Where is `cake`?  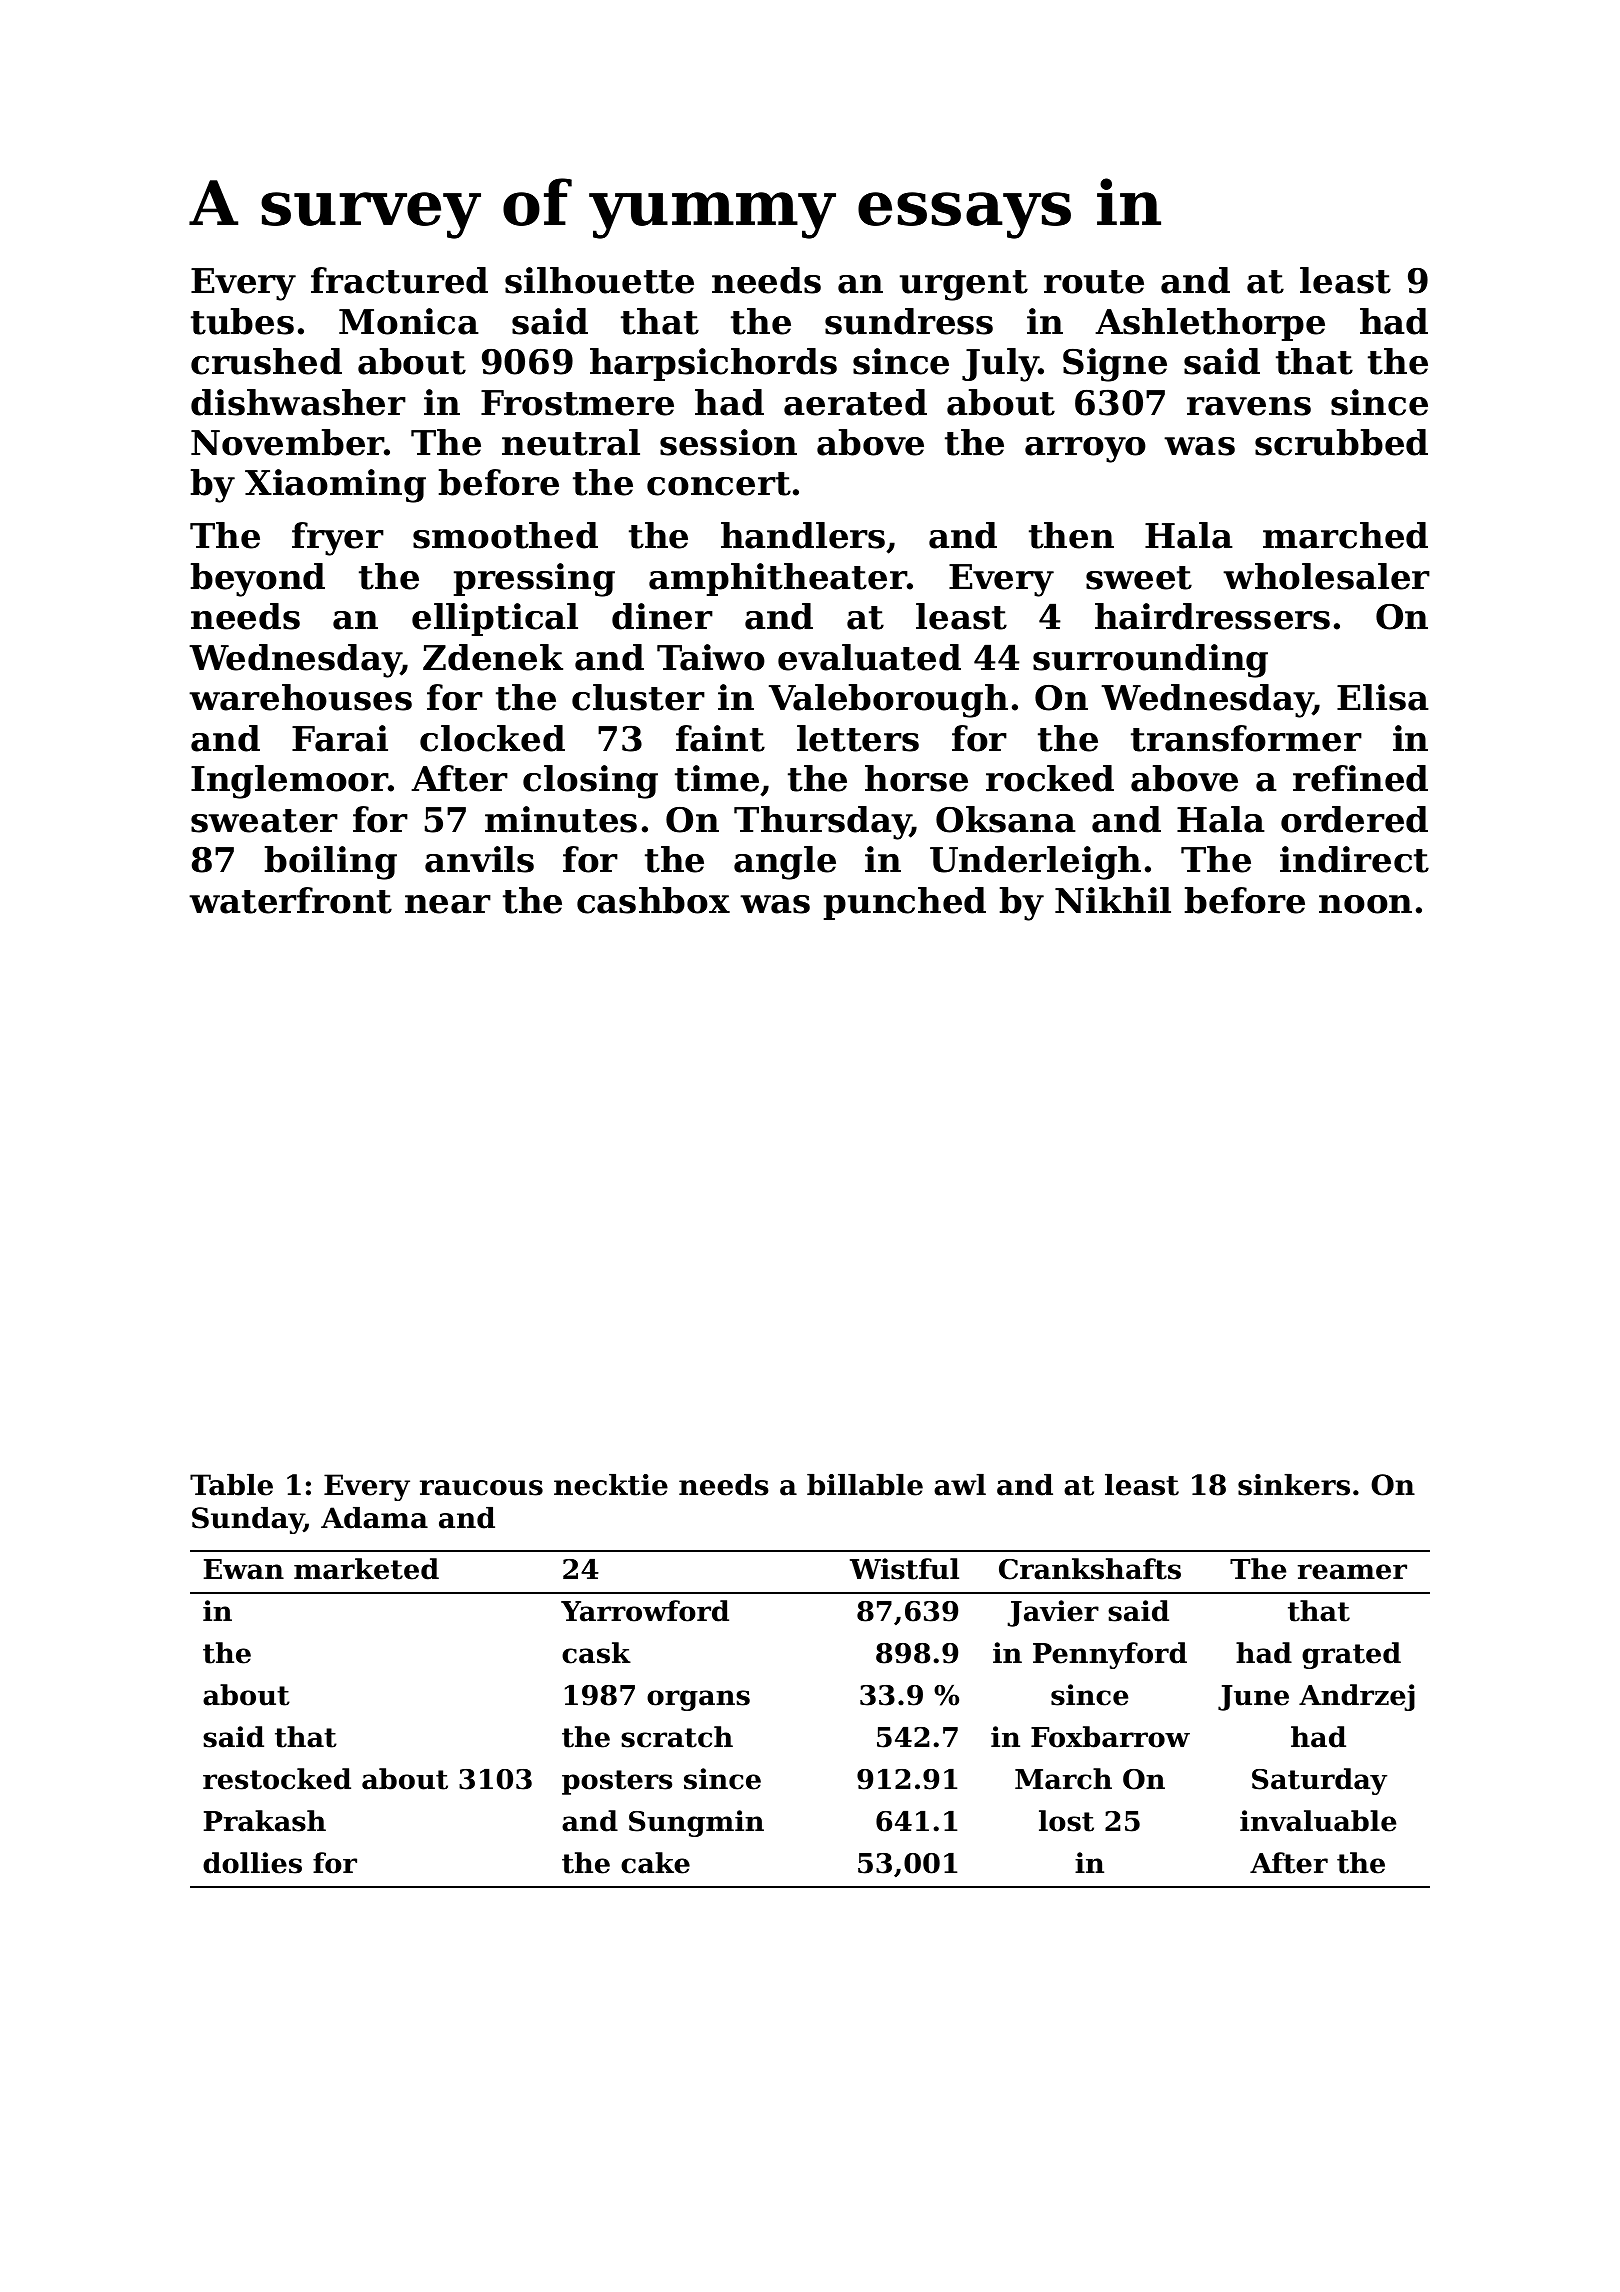 cake is located at coordinates (655, 1863).
